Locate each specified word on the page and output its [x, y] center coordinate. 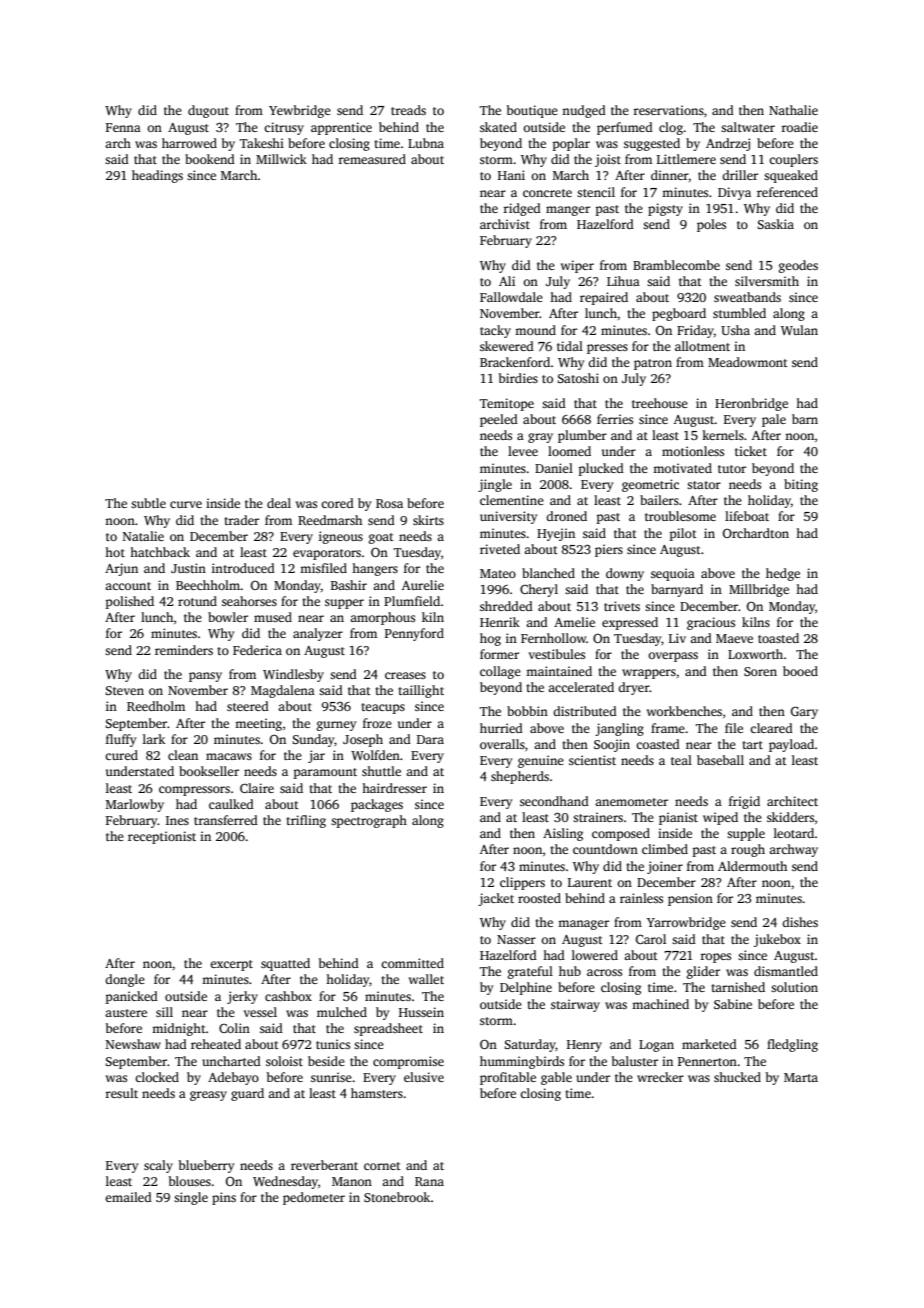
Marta [801, 1077]
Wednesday [285, 1182]
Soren [760, 671]
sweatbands [747, 297]
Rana [429, 1181]
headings [157, 176]
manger [568, 211]
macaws [229, 756]
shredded [506, 606]
